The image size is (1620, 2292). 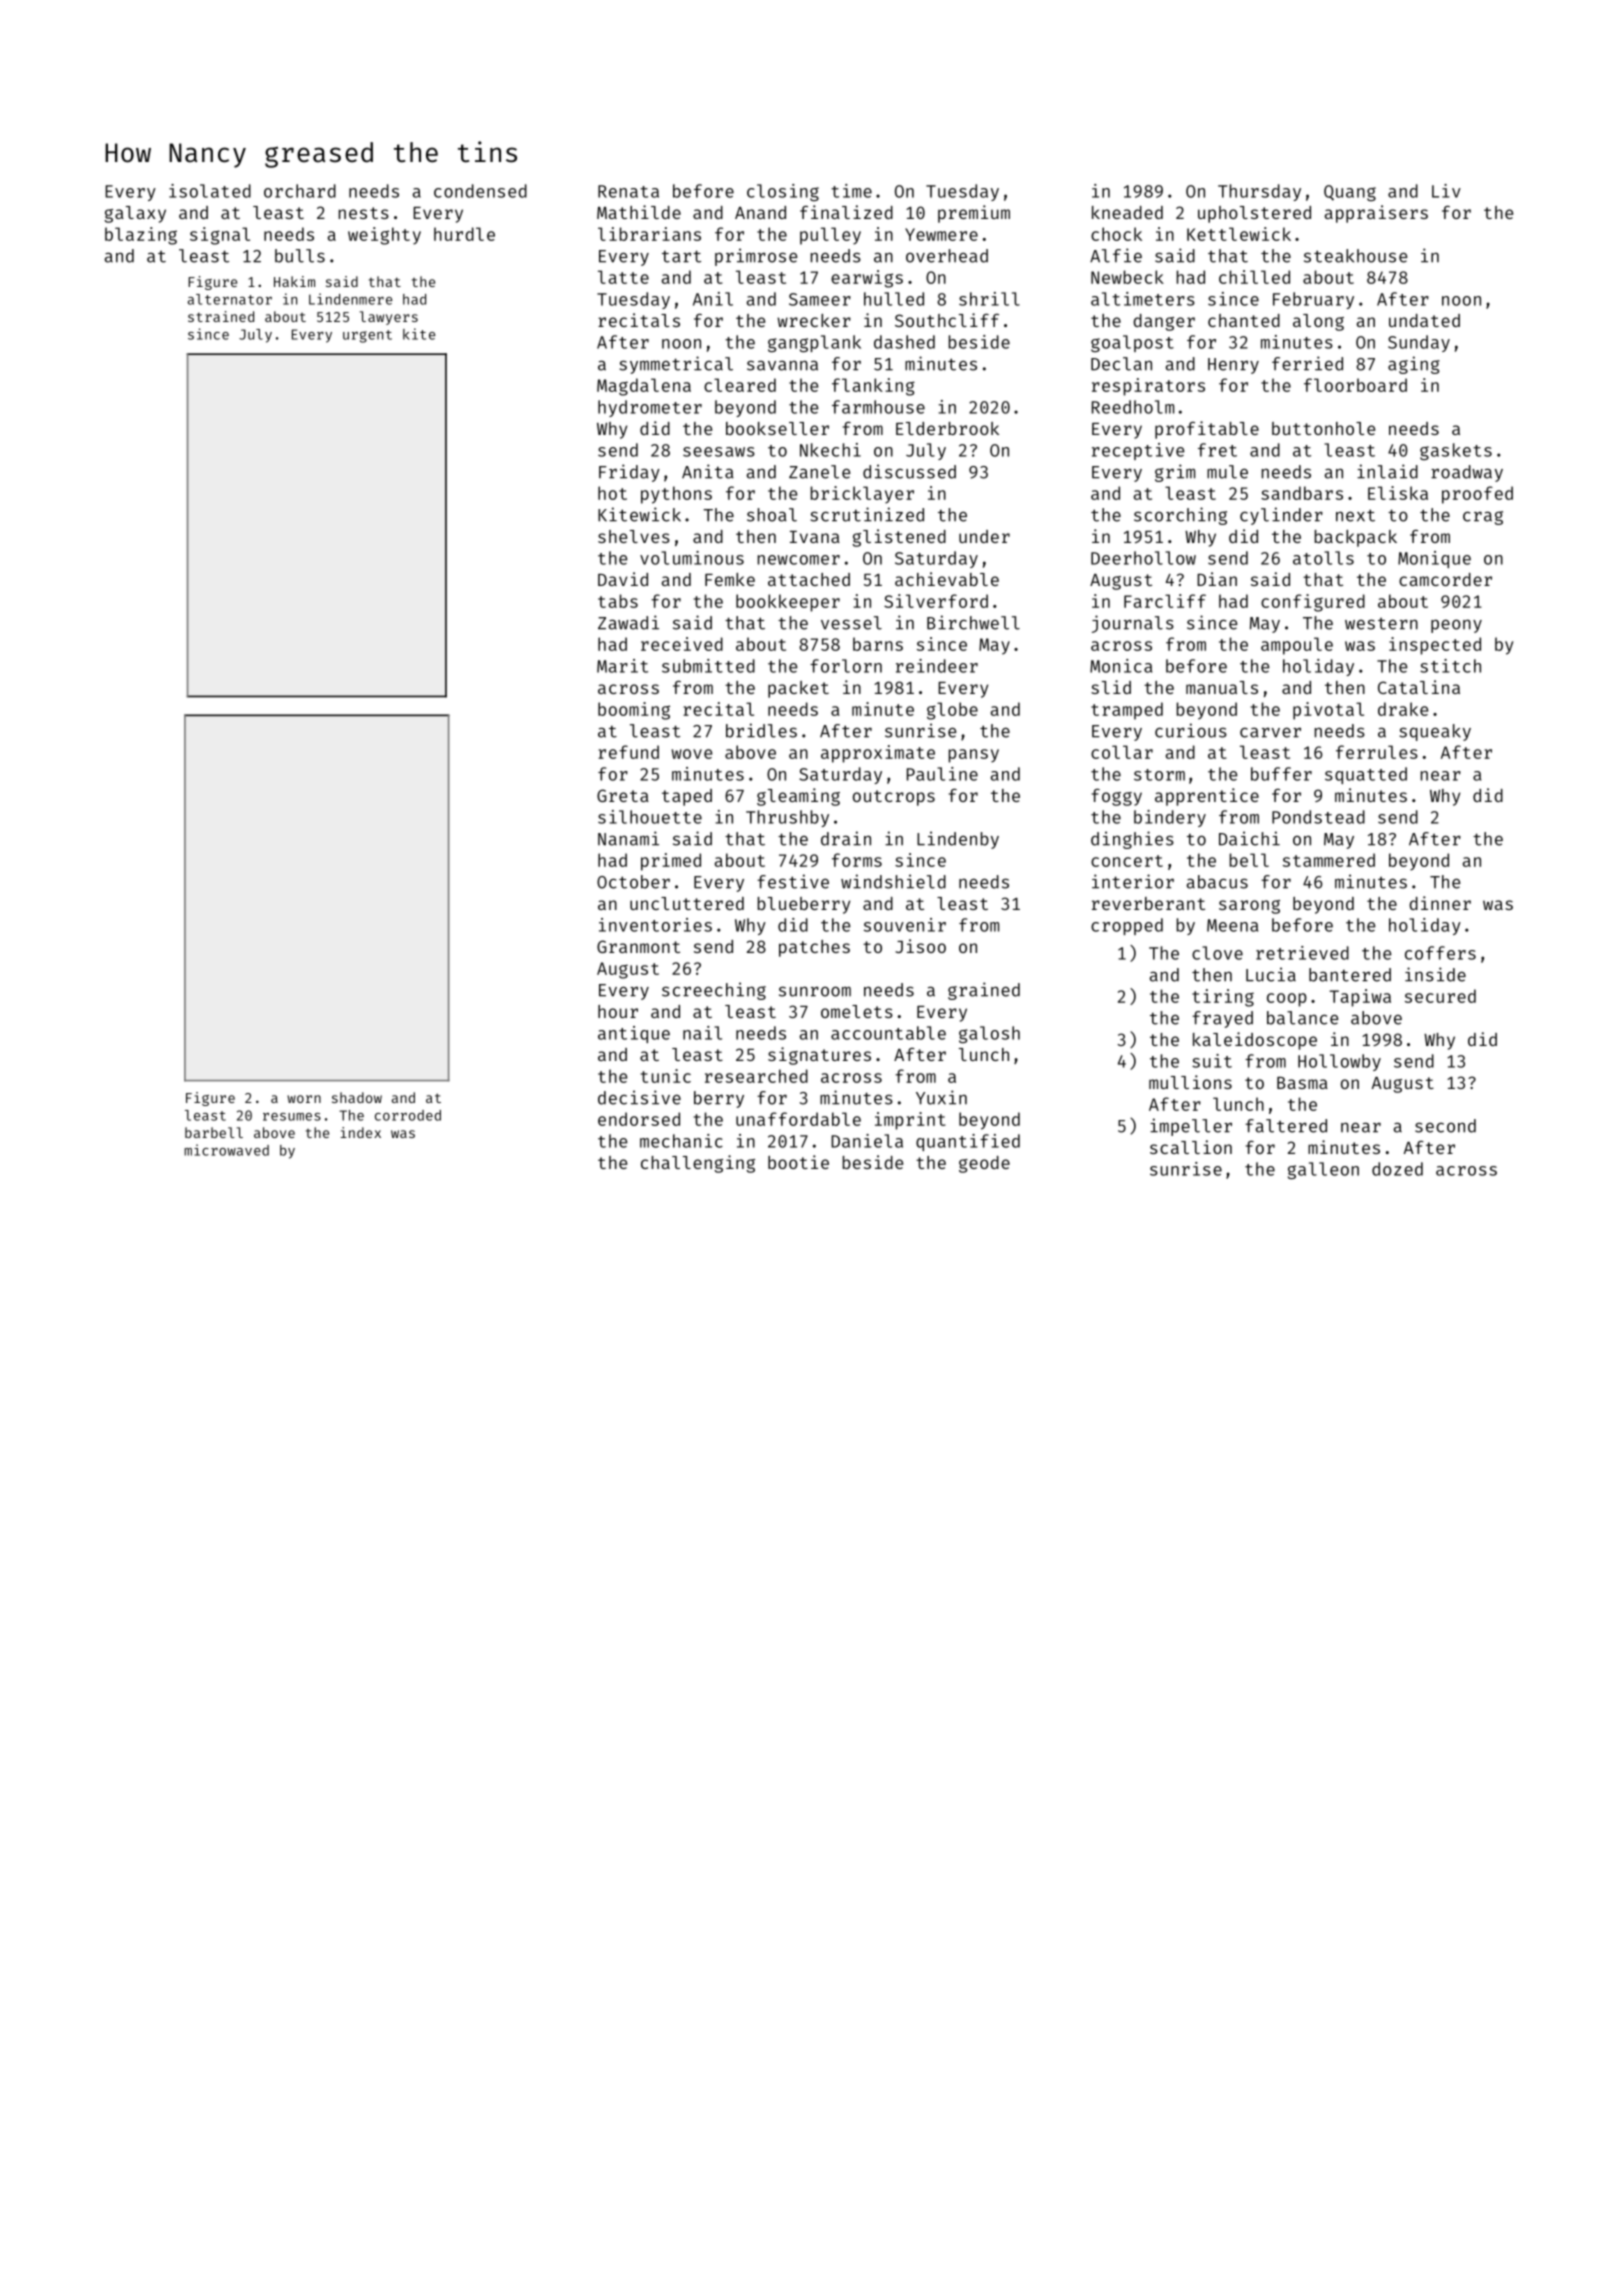 I want to click on refund, so click(x=628, y=752).
